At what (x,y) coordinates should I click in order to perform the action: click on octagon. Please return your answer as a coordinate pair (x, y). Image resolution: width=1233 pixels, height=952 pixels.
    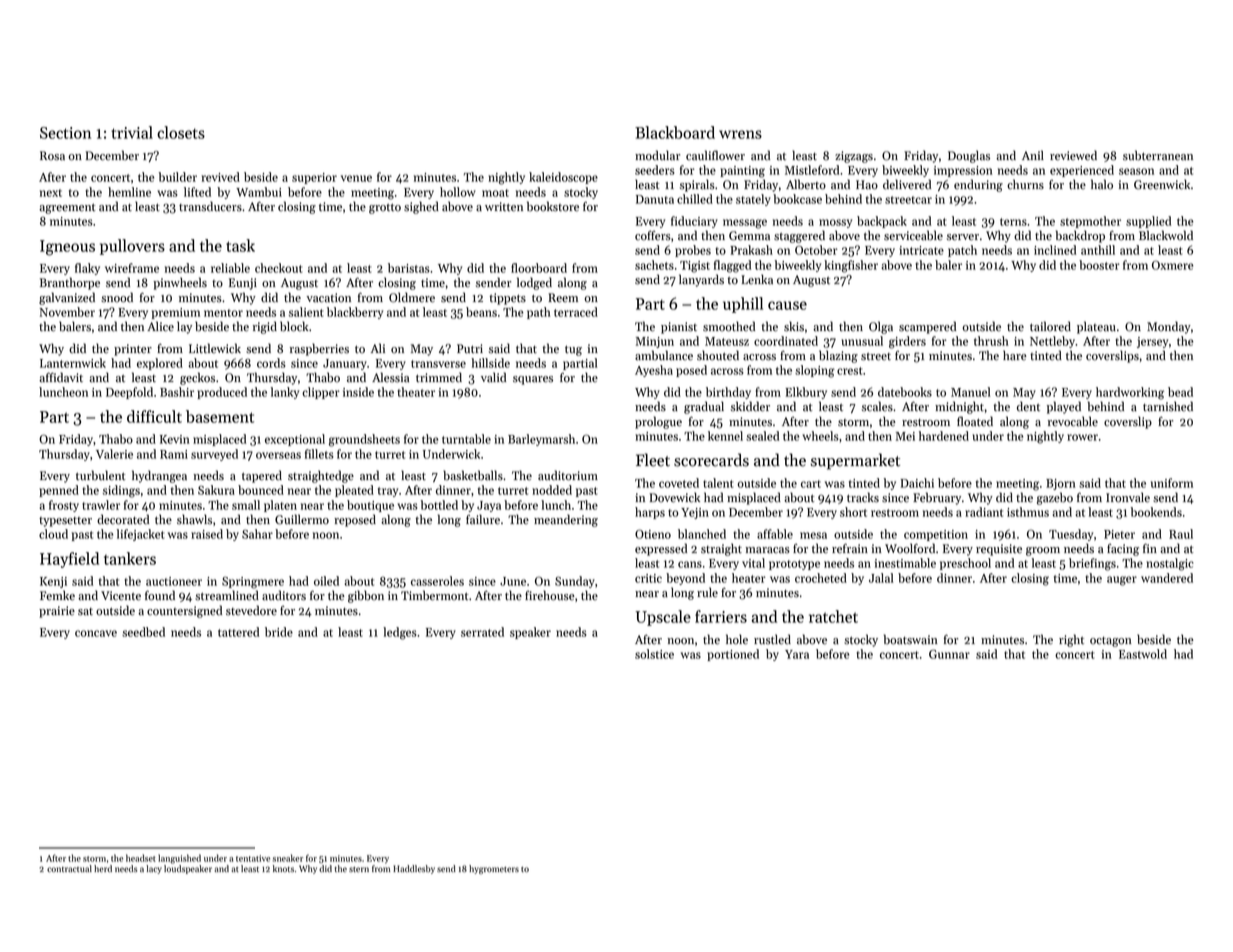
    Looking at the image, I should click on (1111, 642).
